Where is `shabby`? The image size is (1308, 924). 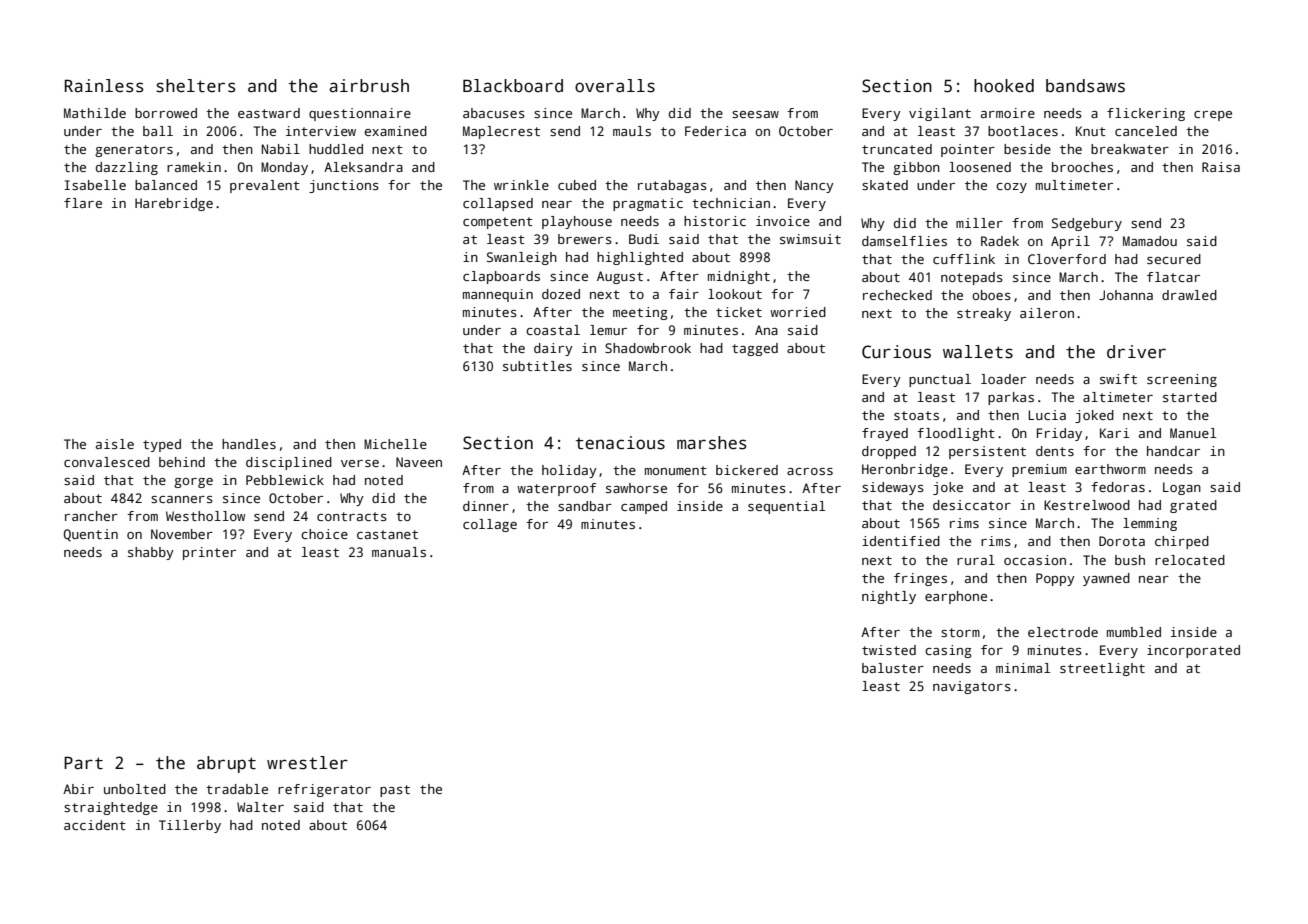 shabby is located at coordinates (151, 553).
